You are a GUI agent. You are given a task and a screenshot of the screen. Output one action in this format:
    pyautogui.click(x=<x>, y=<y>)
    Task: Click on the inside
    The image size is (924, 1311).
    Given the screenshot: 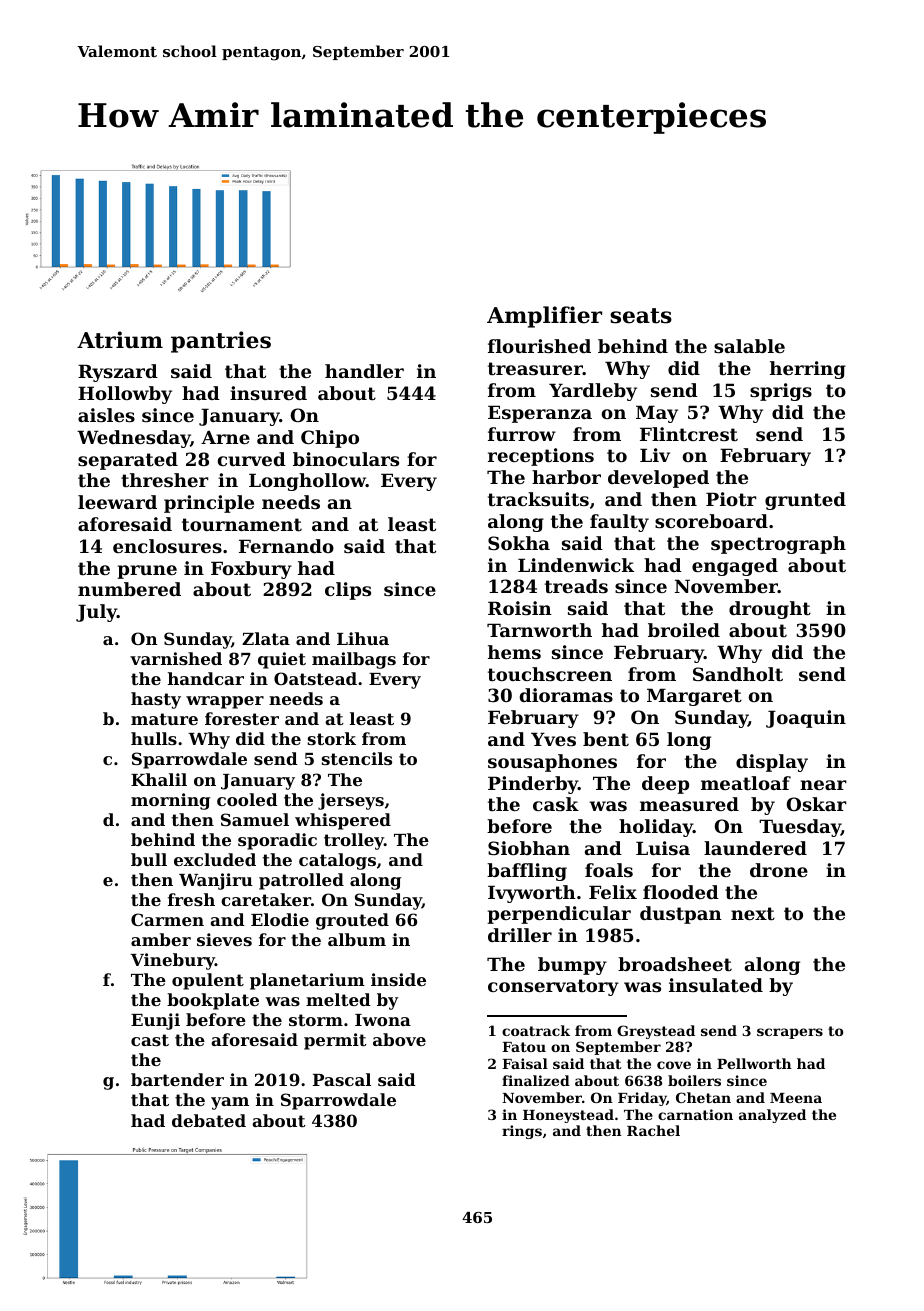 What is the action you would take?
    pyautogui.click(x=398, y=979)
